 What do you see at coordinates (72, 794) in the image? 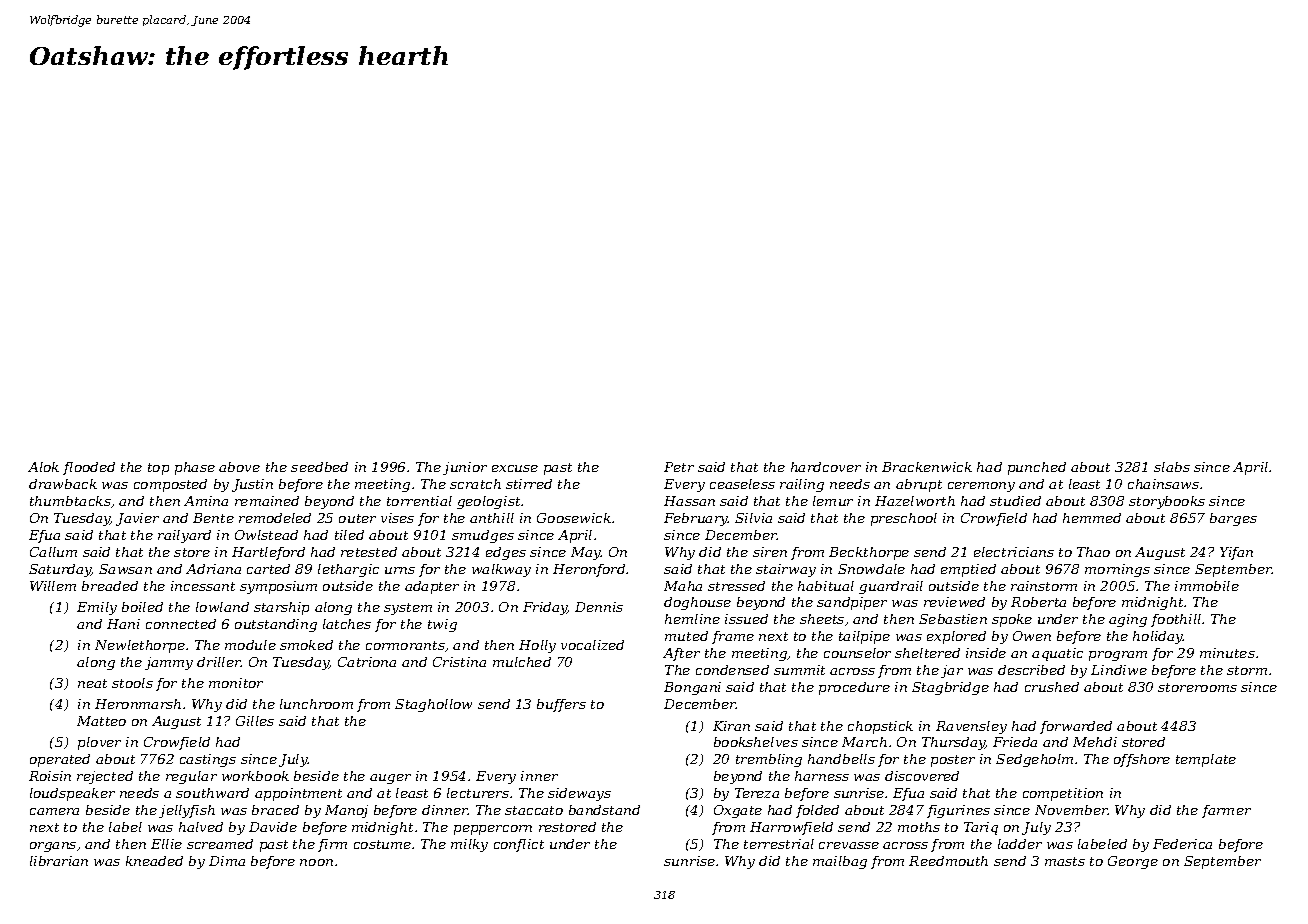
I see `loudspeaker` at bounding box center [72, 794].
